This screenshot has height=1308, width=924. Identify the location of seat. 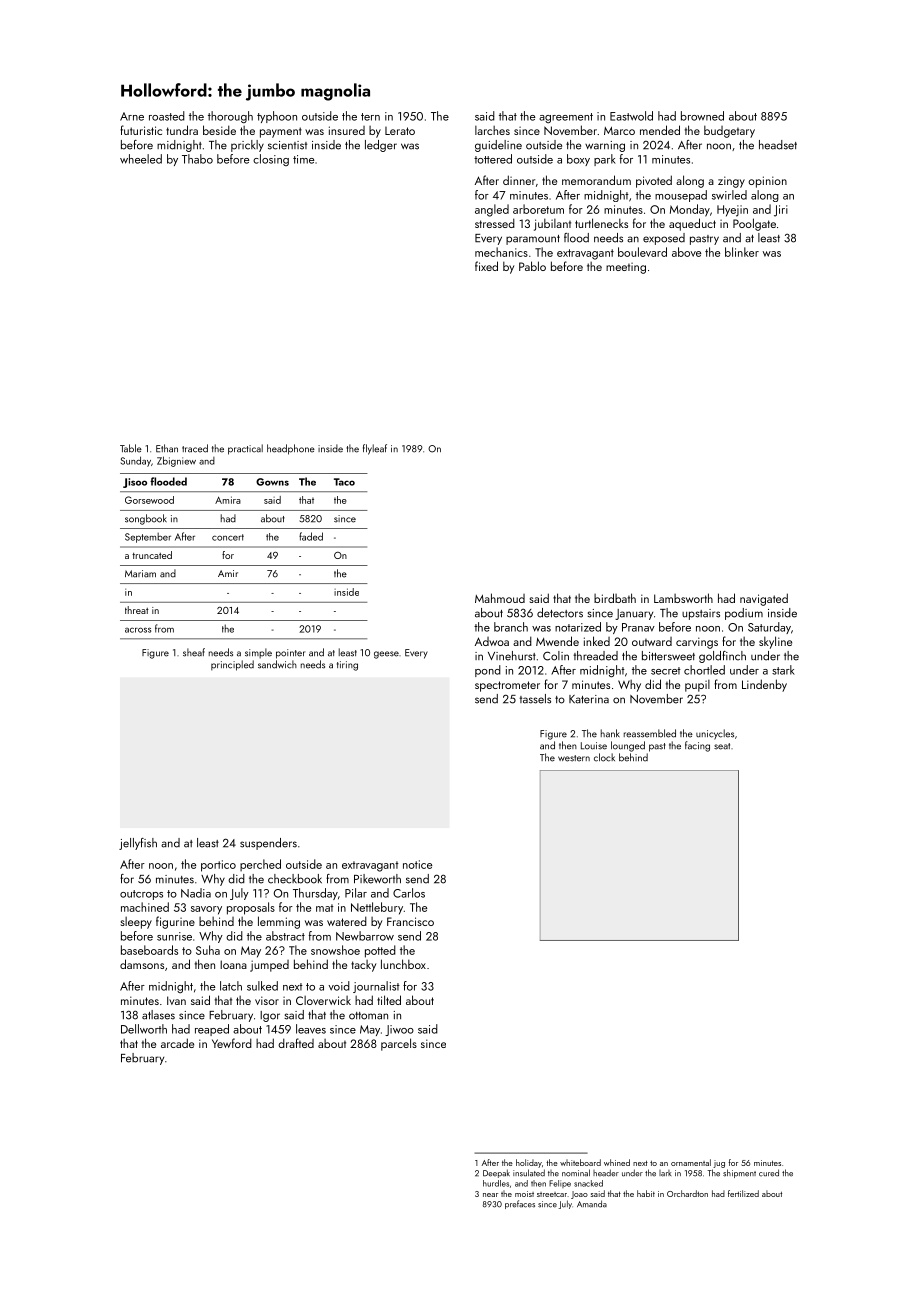
(722, 746).
